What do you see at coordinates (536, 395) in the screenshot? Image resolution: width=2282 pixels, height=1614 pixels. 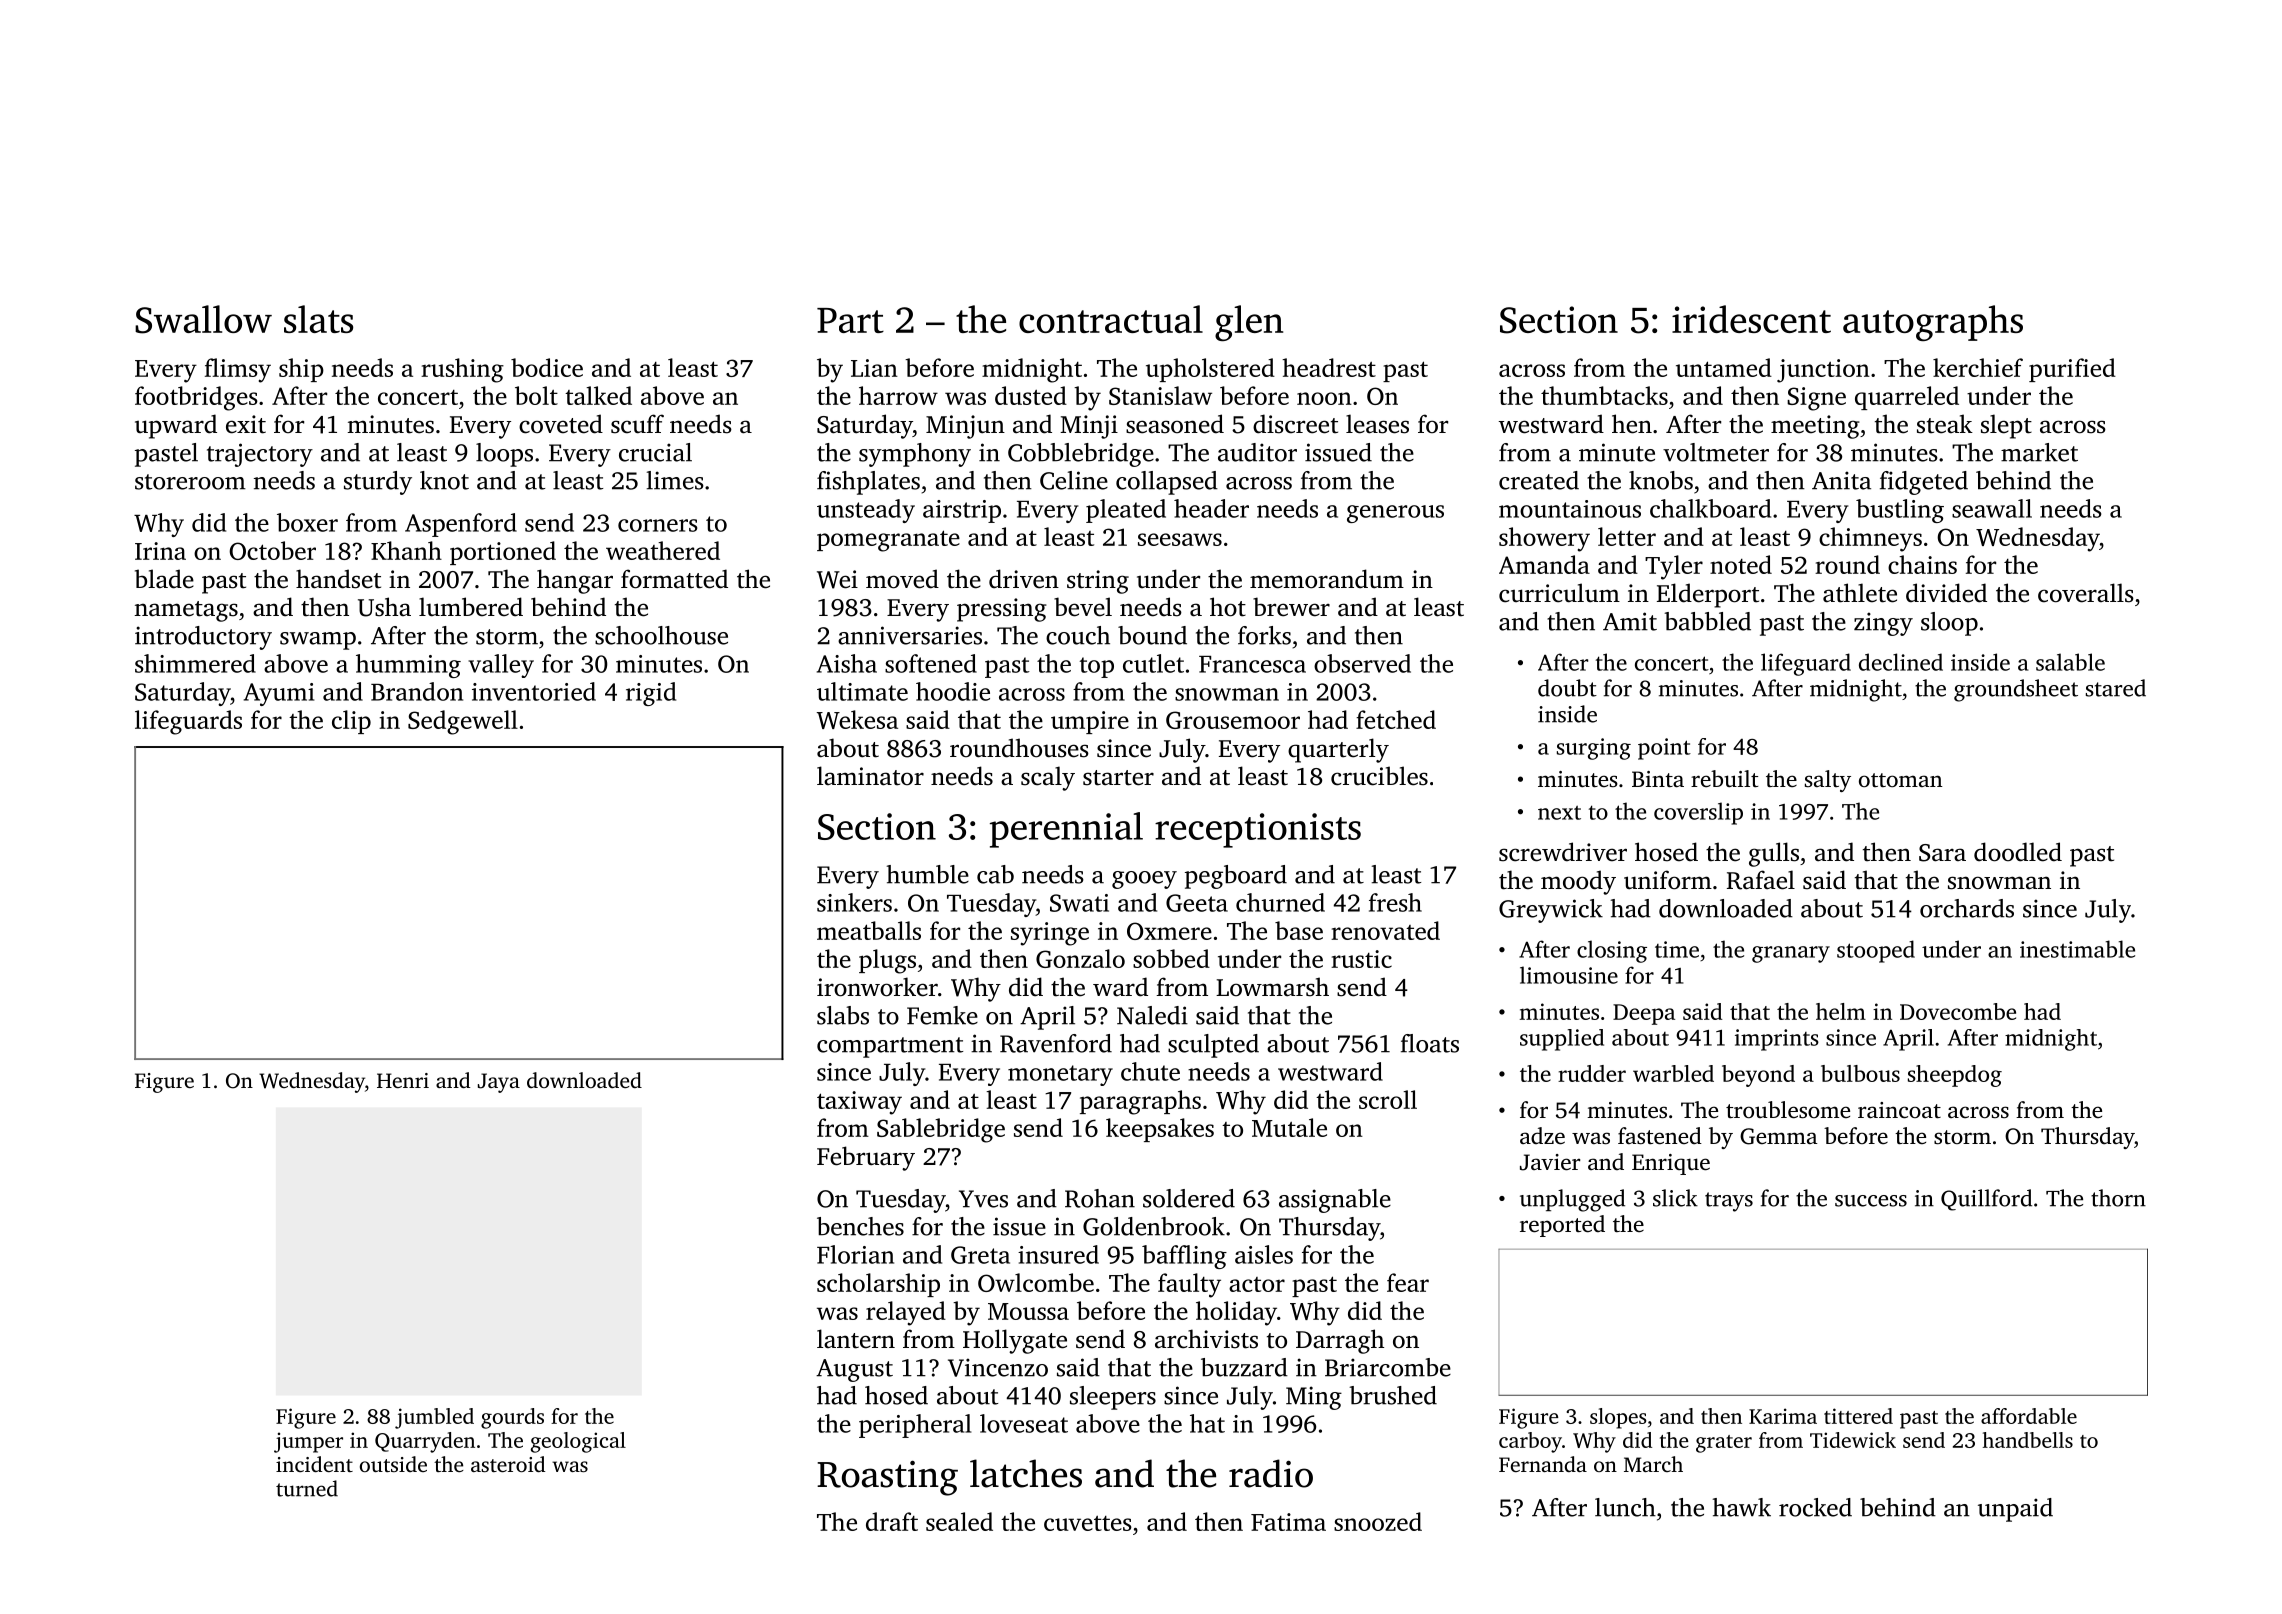 I see `bolt` at bounding box center [536, 395].
